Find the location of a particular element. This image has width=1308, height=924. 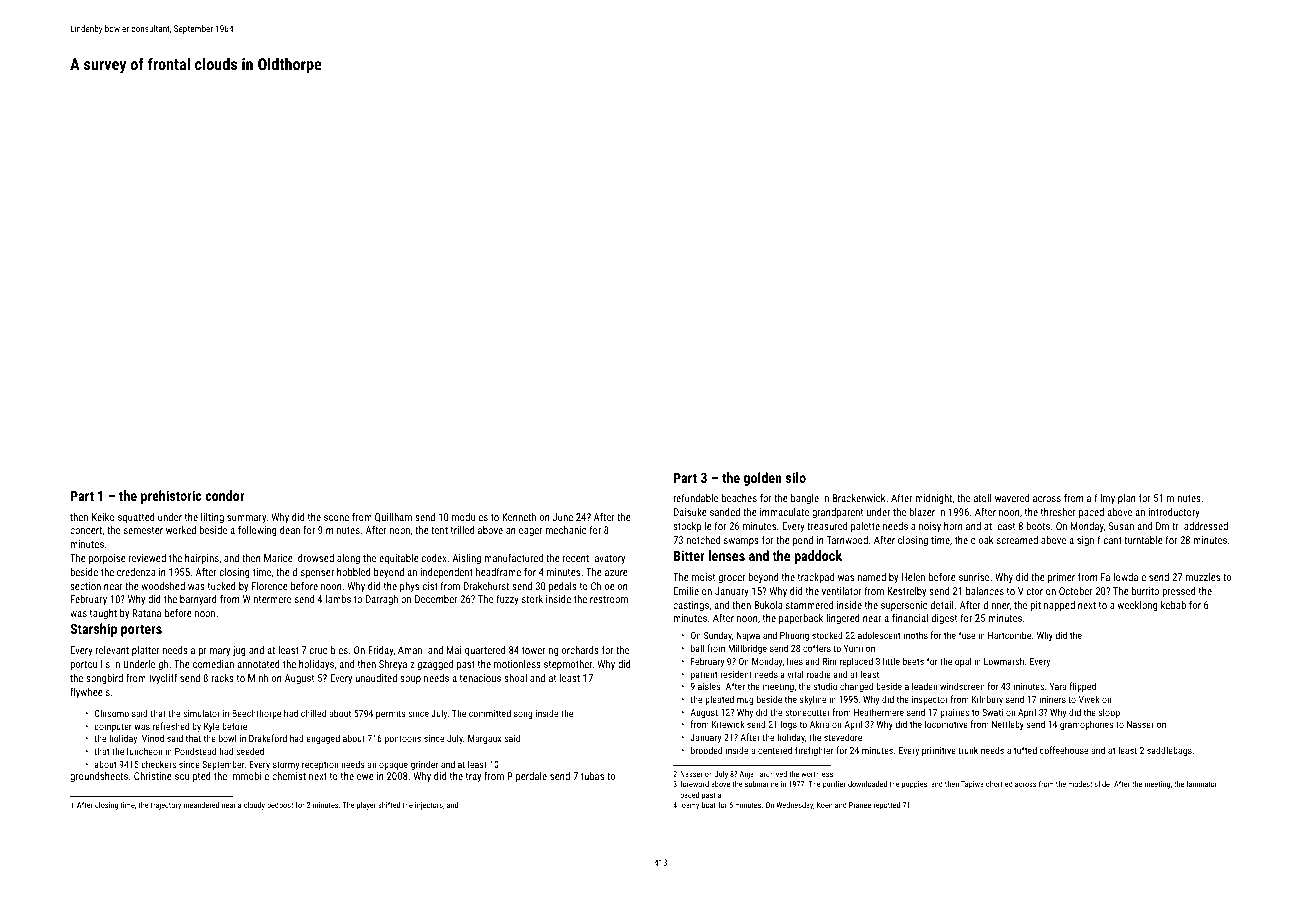

shifted is located at coordinates (389, 805).
